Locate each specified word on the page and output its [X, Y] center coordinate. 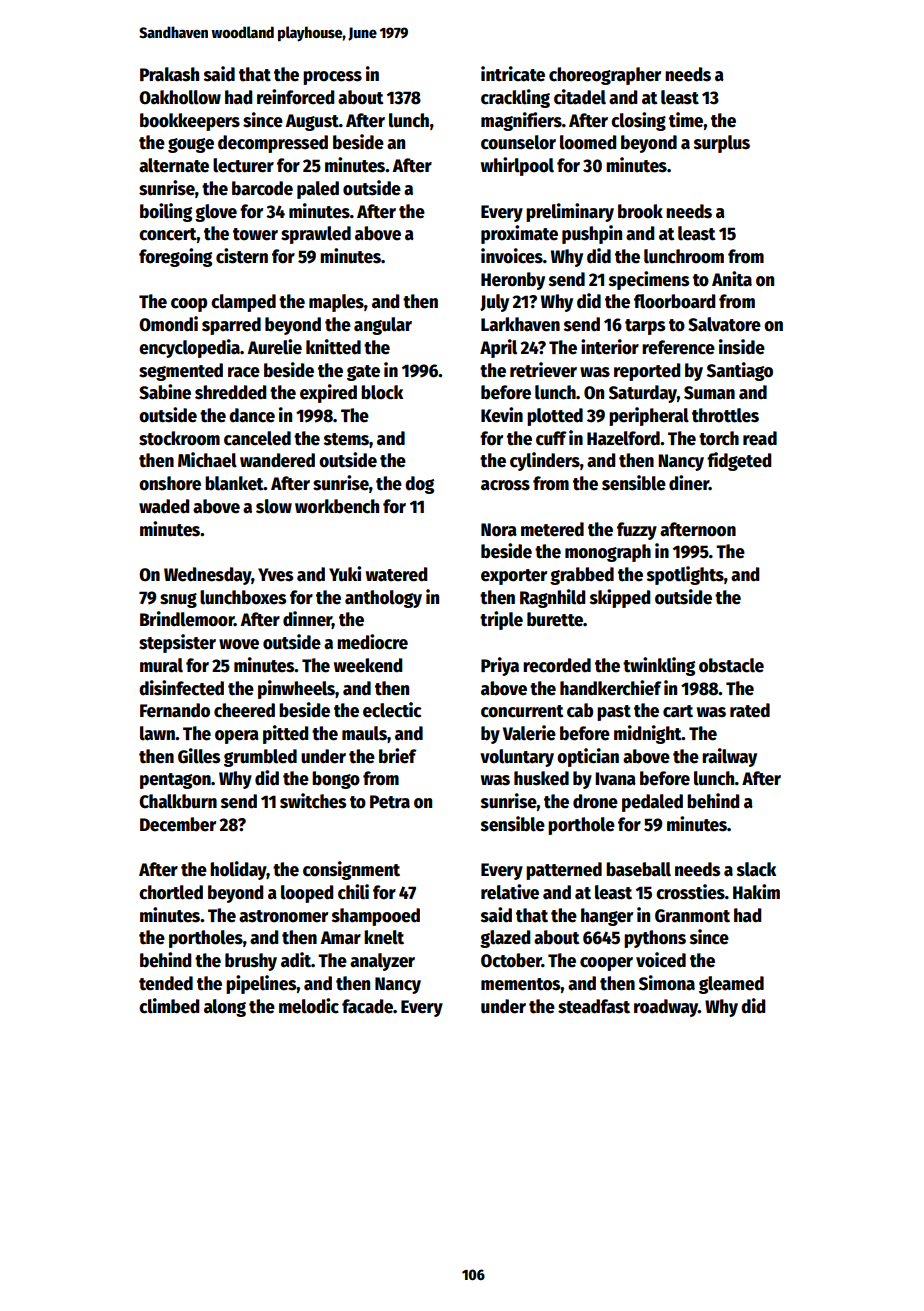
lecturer [243, 165]
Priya [500, 666]
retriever [543, 370]
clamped [243, 303]
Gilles [199, 756]
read [760, 438]
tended [166, 983]
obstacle [731, 665]
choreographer [605, 76]
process [332, 78]
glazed [505, 939]
